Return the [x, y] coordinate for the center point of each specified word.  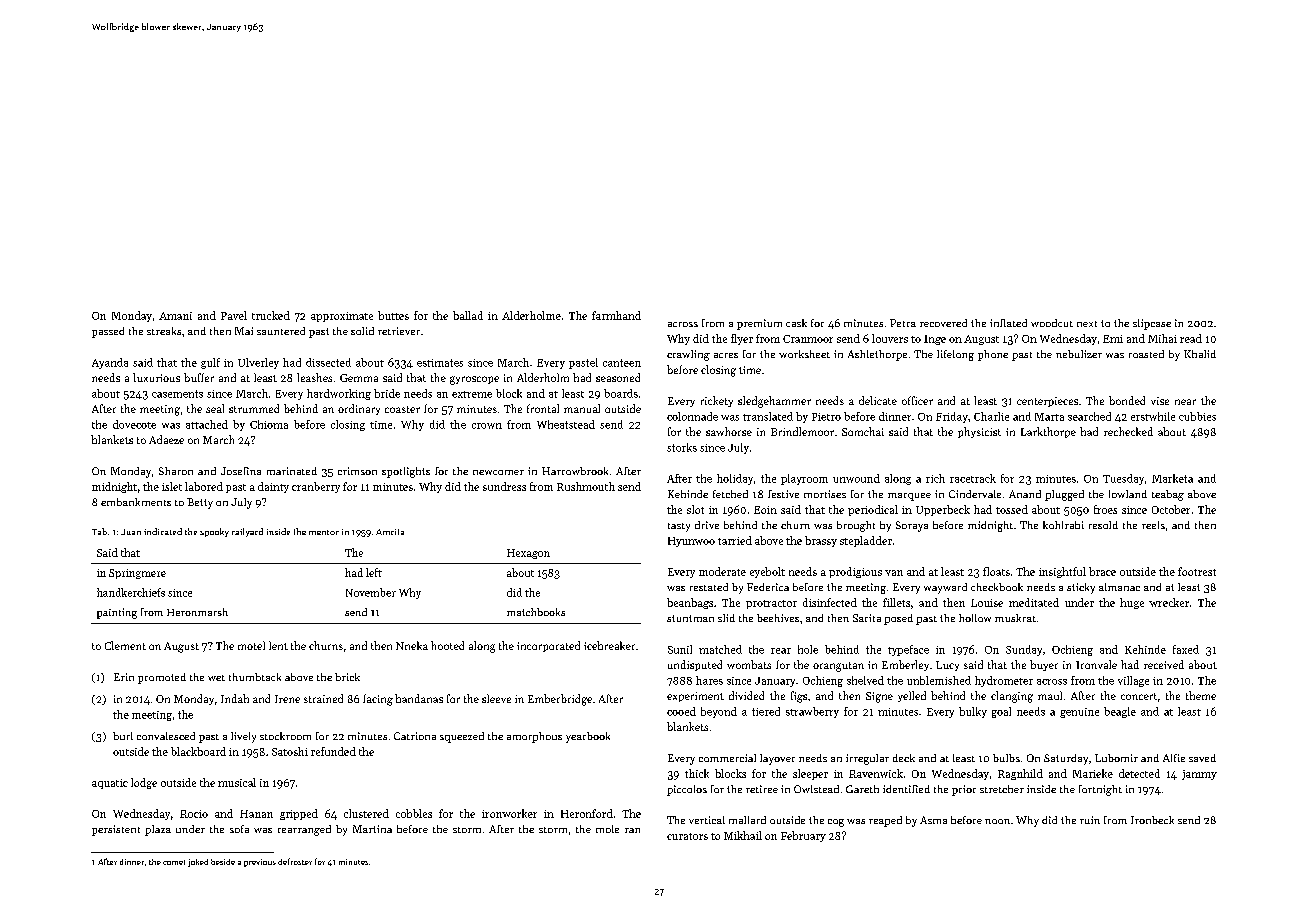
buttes [393, 315]
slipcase [1152, 324]
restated [709, 587]
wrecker [1169, 602]
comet [174, 862]
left [374, 572]
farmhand [616, 315]
